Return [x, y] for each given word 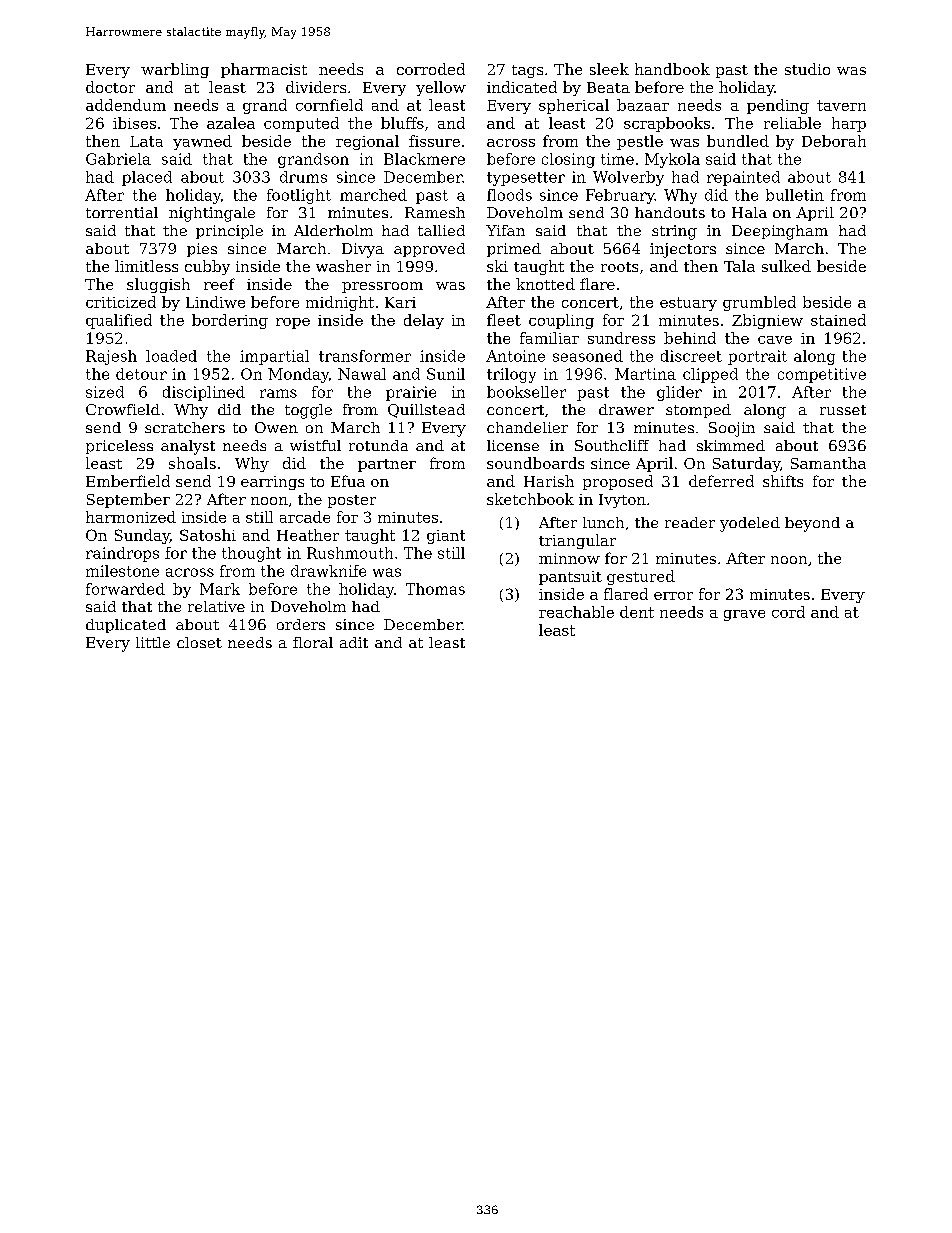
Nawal [362, 374]
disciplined [204, 393]
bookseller [526, 392]
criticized [121, 302]
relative [216, 606]
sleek [609, 69]
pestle [640, 142]
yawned [202, 142]
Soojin [732, 429]
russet [843, 410]
